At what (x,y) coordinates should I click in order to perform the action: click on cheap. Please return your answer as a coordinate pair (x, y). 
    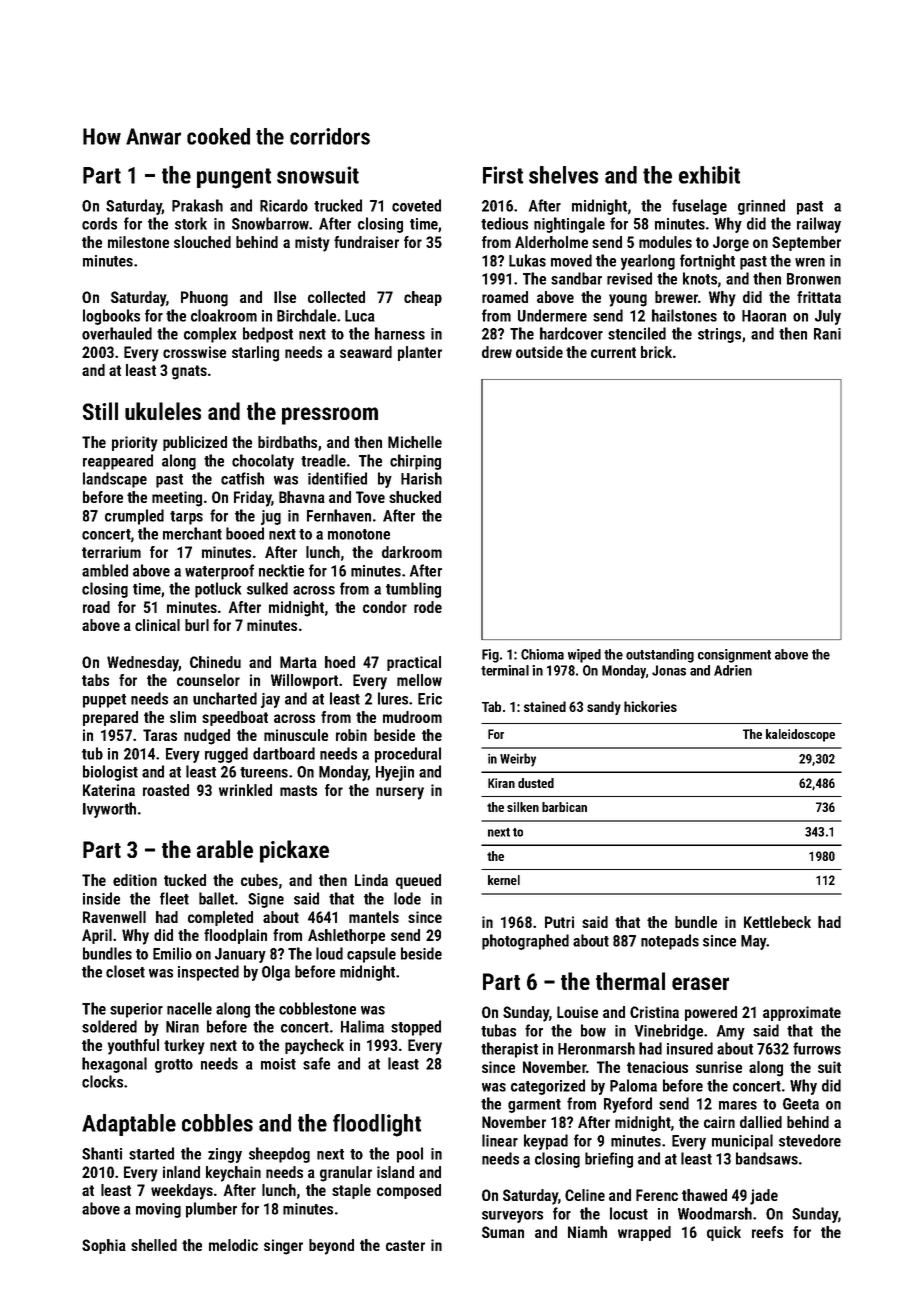
    Looking at the image, I should click on (423, 298).
